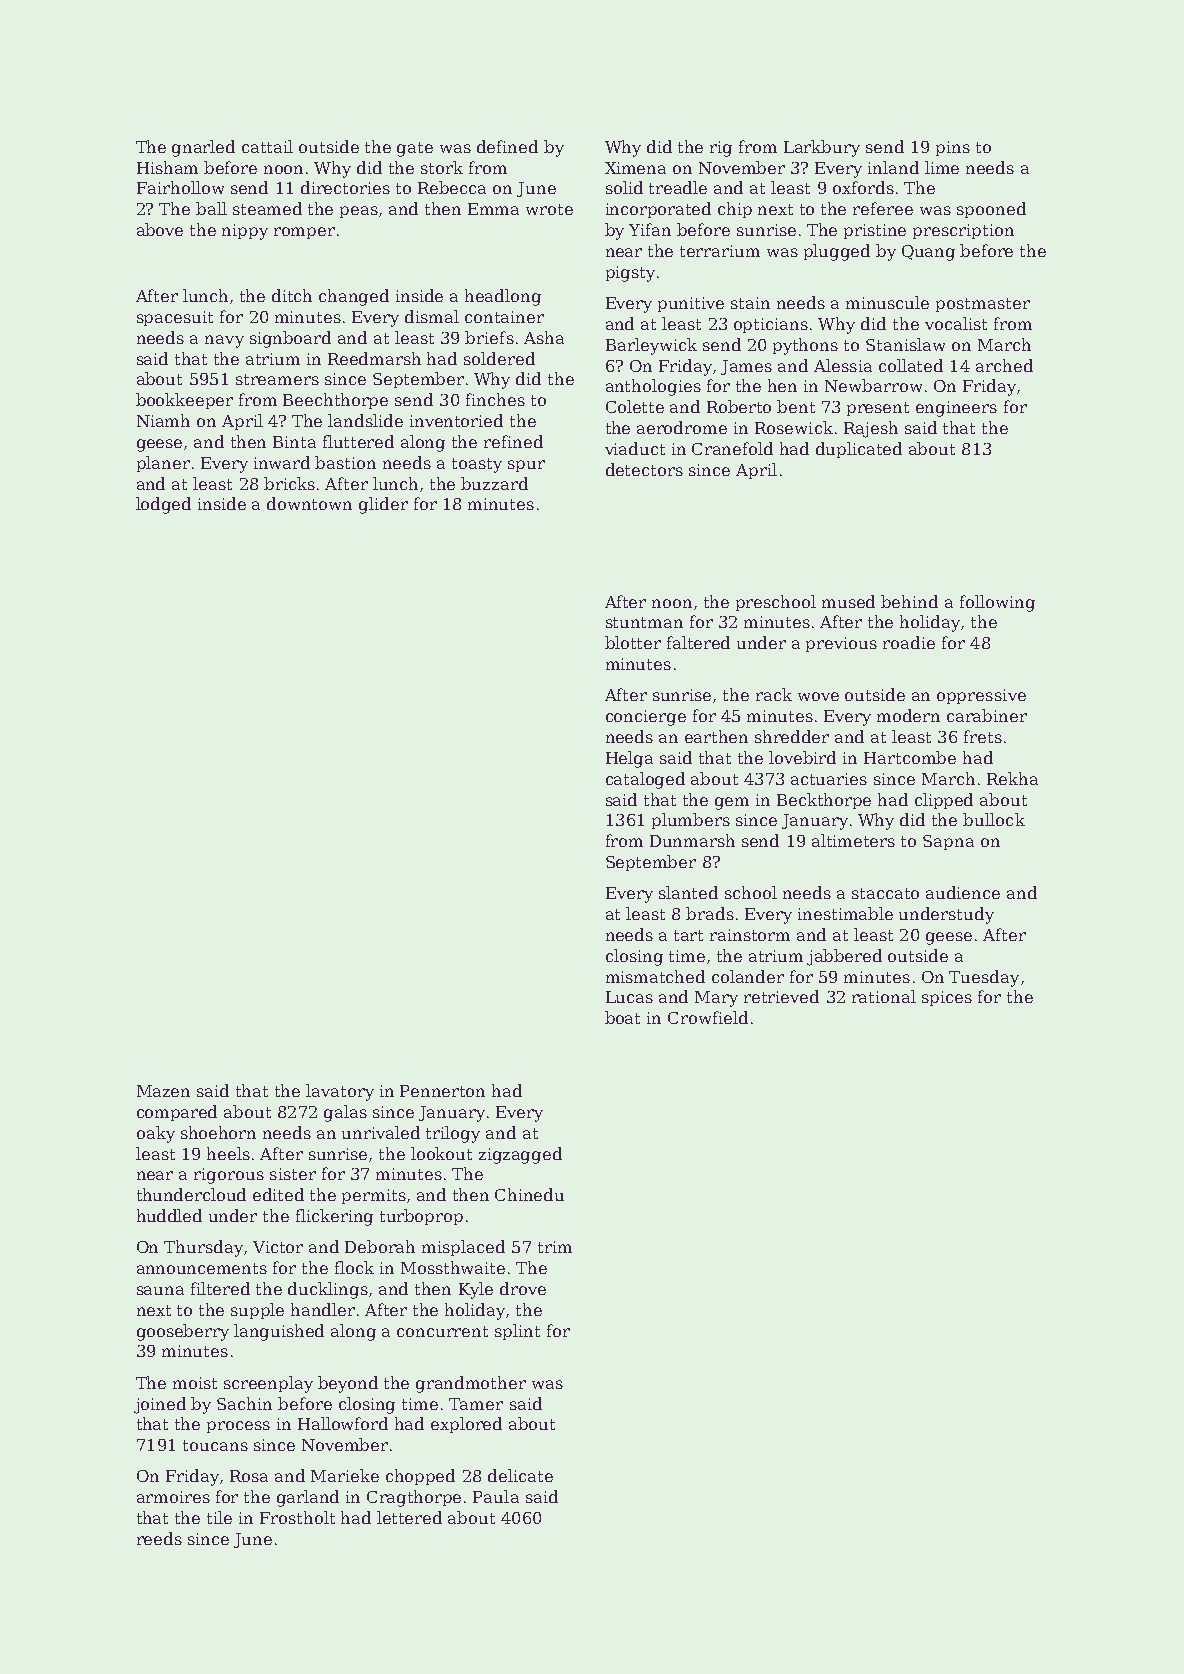  Describe the element at coordinates (409, 1517) in the image. I see `lettered` at that location.
